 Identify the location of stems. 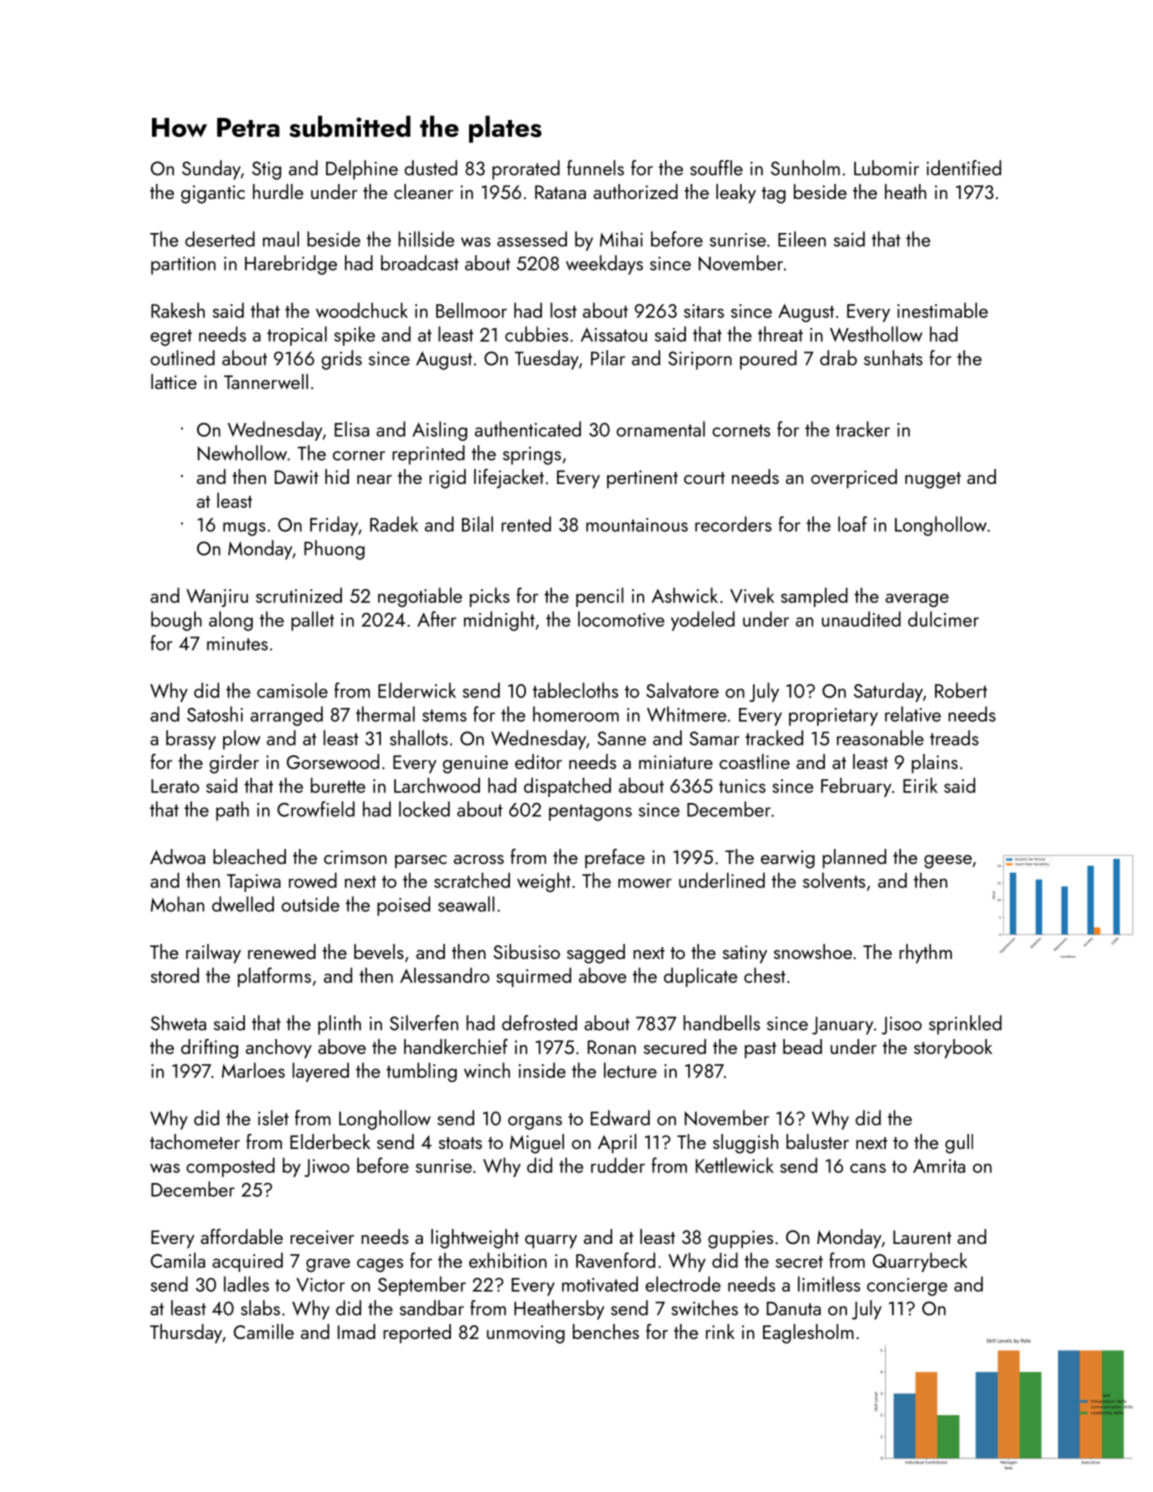
(444, 715).
